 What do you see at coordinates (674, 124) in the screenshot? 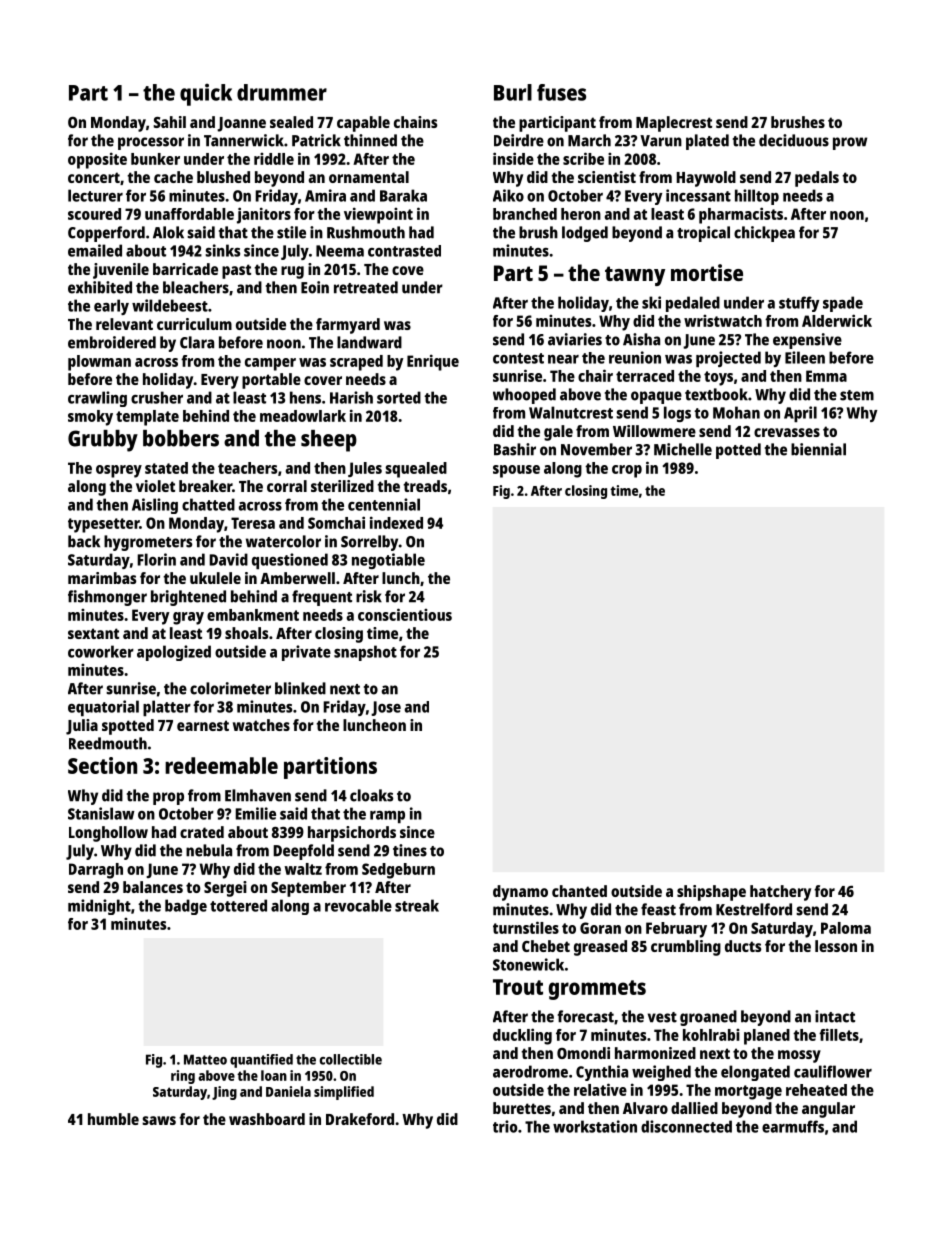
I see `Maplecrest` at bounding box center [674, 124].
